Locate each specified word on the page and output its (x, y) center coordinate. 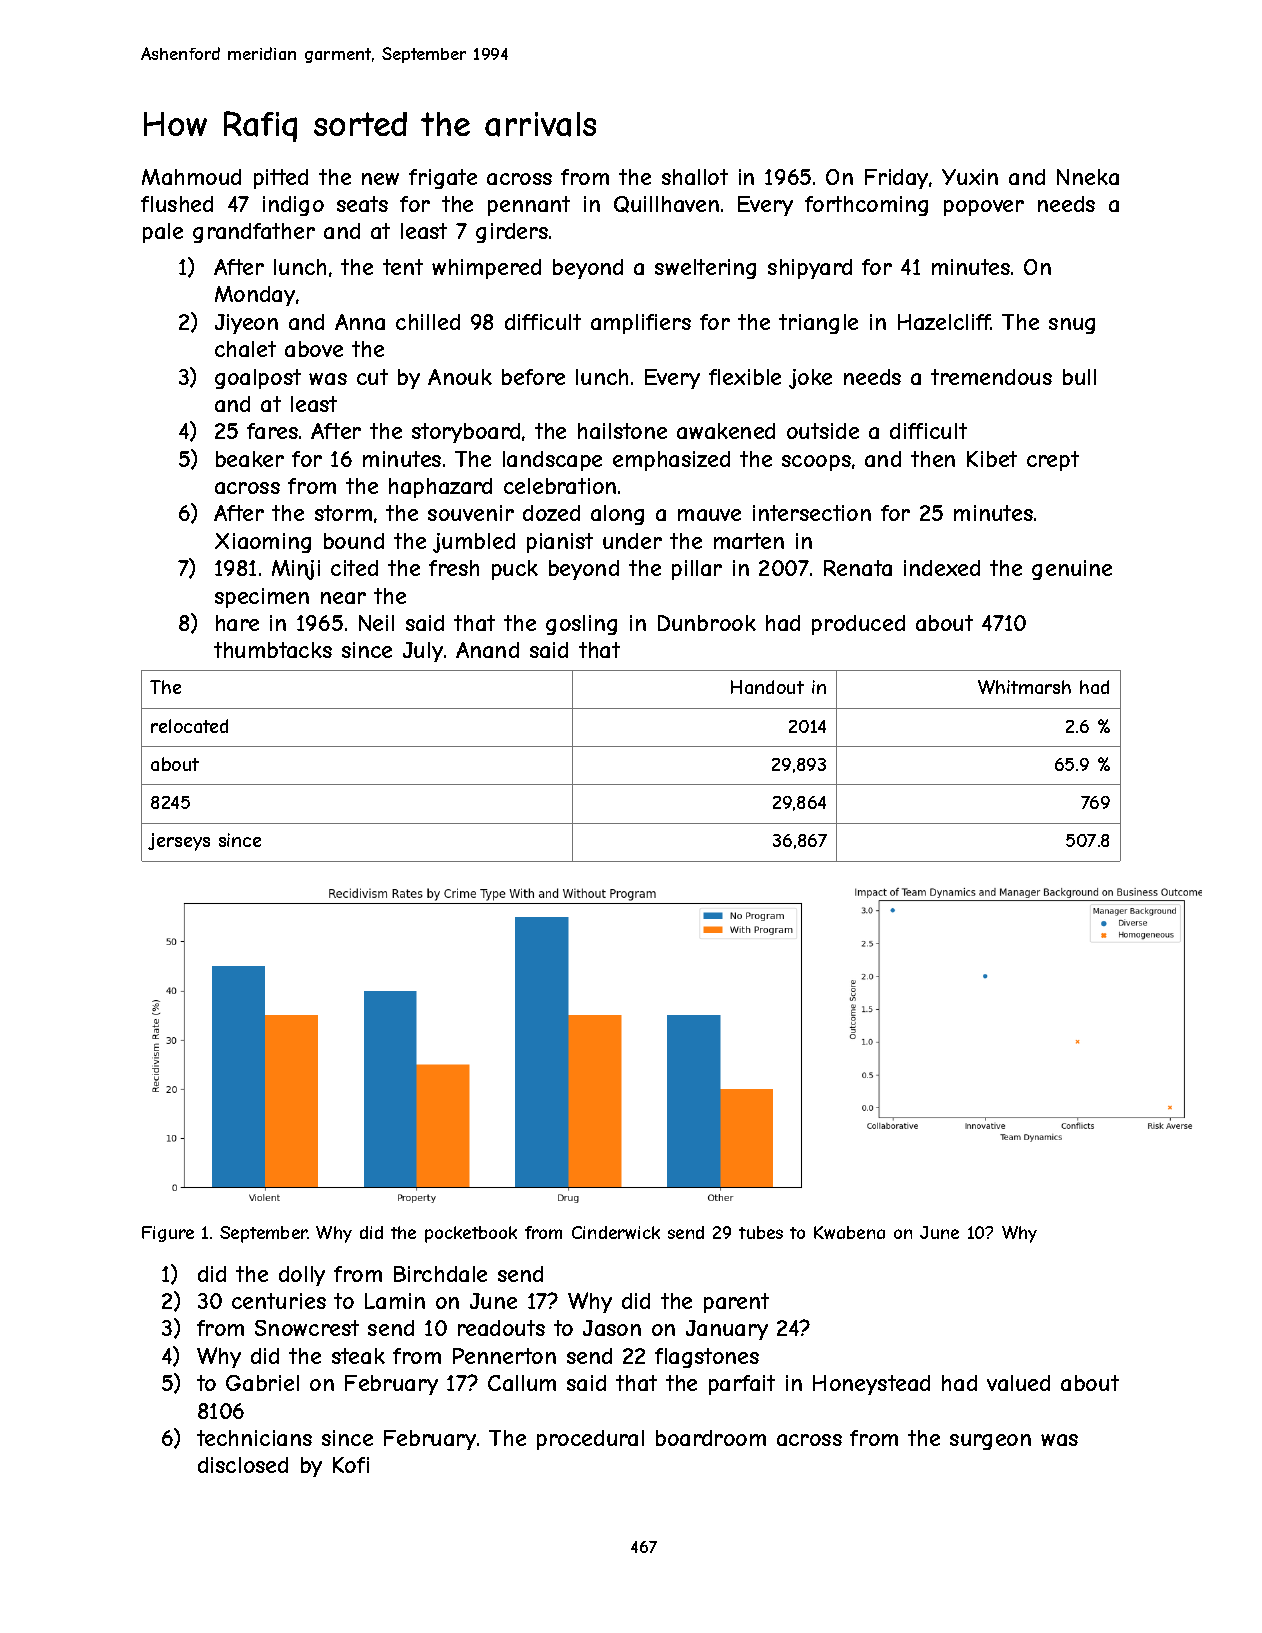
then (933, 459)
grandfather (254, 233)
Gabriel (262, 1383)
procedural (590, 1440)
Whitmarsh (1024, 687)
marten (749, 541)
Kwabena (849, 1232)
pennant (529, 206)
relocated (189, 726)
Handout (767, 687)
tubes (761, 1232)
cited (354, 568)
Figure (168, 1234)
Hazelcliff (945, 322)
